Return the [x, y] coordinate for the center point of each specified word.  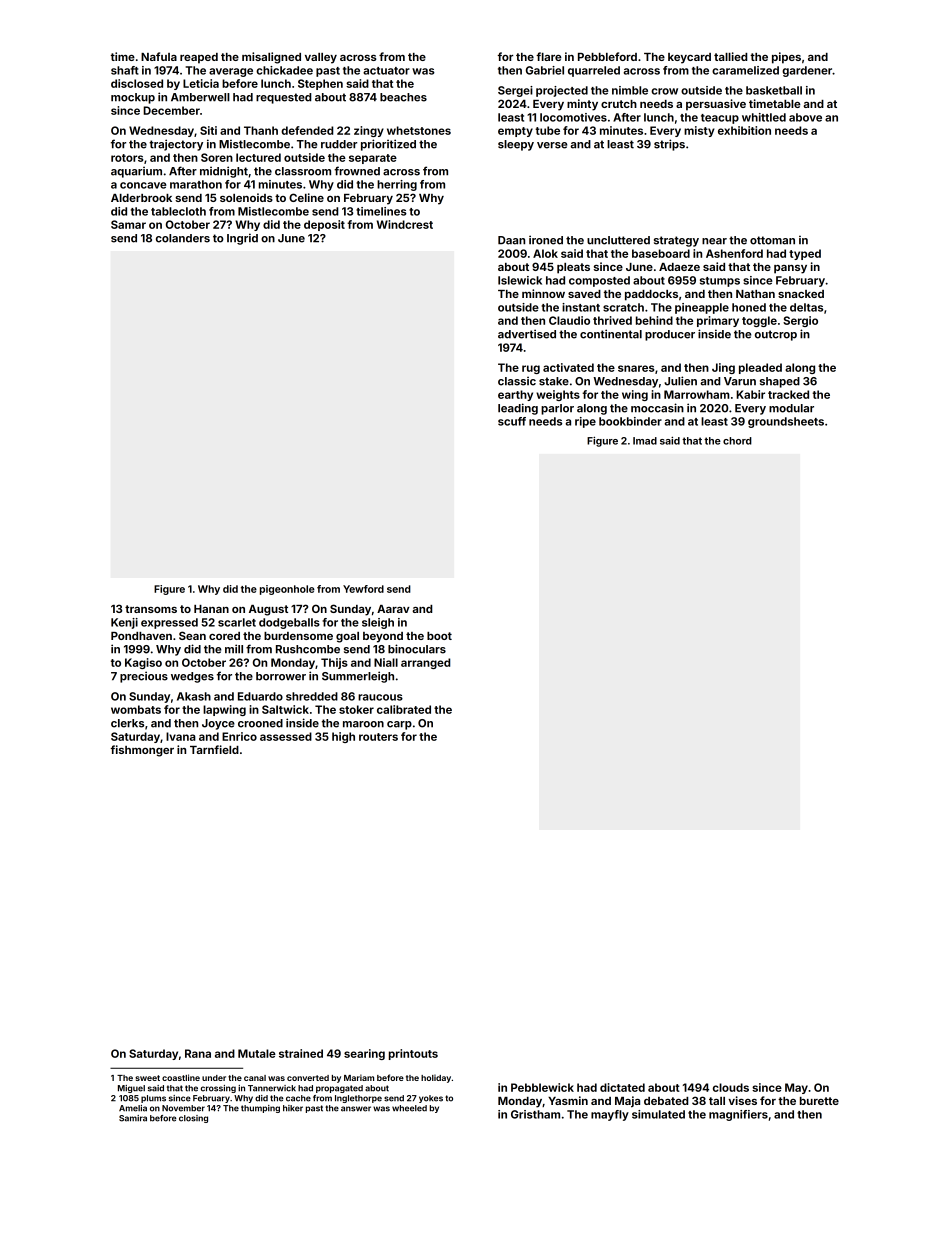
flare [549, 56]
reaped [199, 58]
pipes [786, 58]
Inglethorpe [358, 1099]
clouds [731, 1087]
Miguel [131, 1089]
